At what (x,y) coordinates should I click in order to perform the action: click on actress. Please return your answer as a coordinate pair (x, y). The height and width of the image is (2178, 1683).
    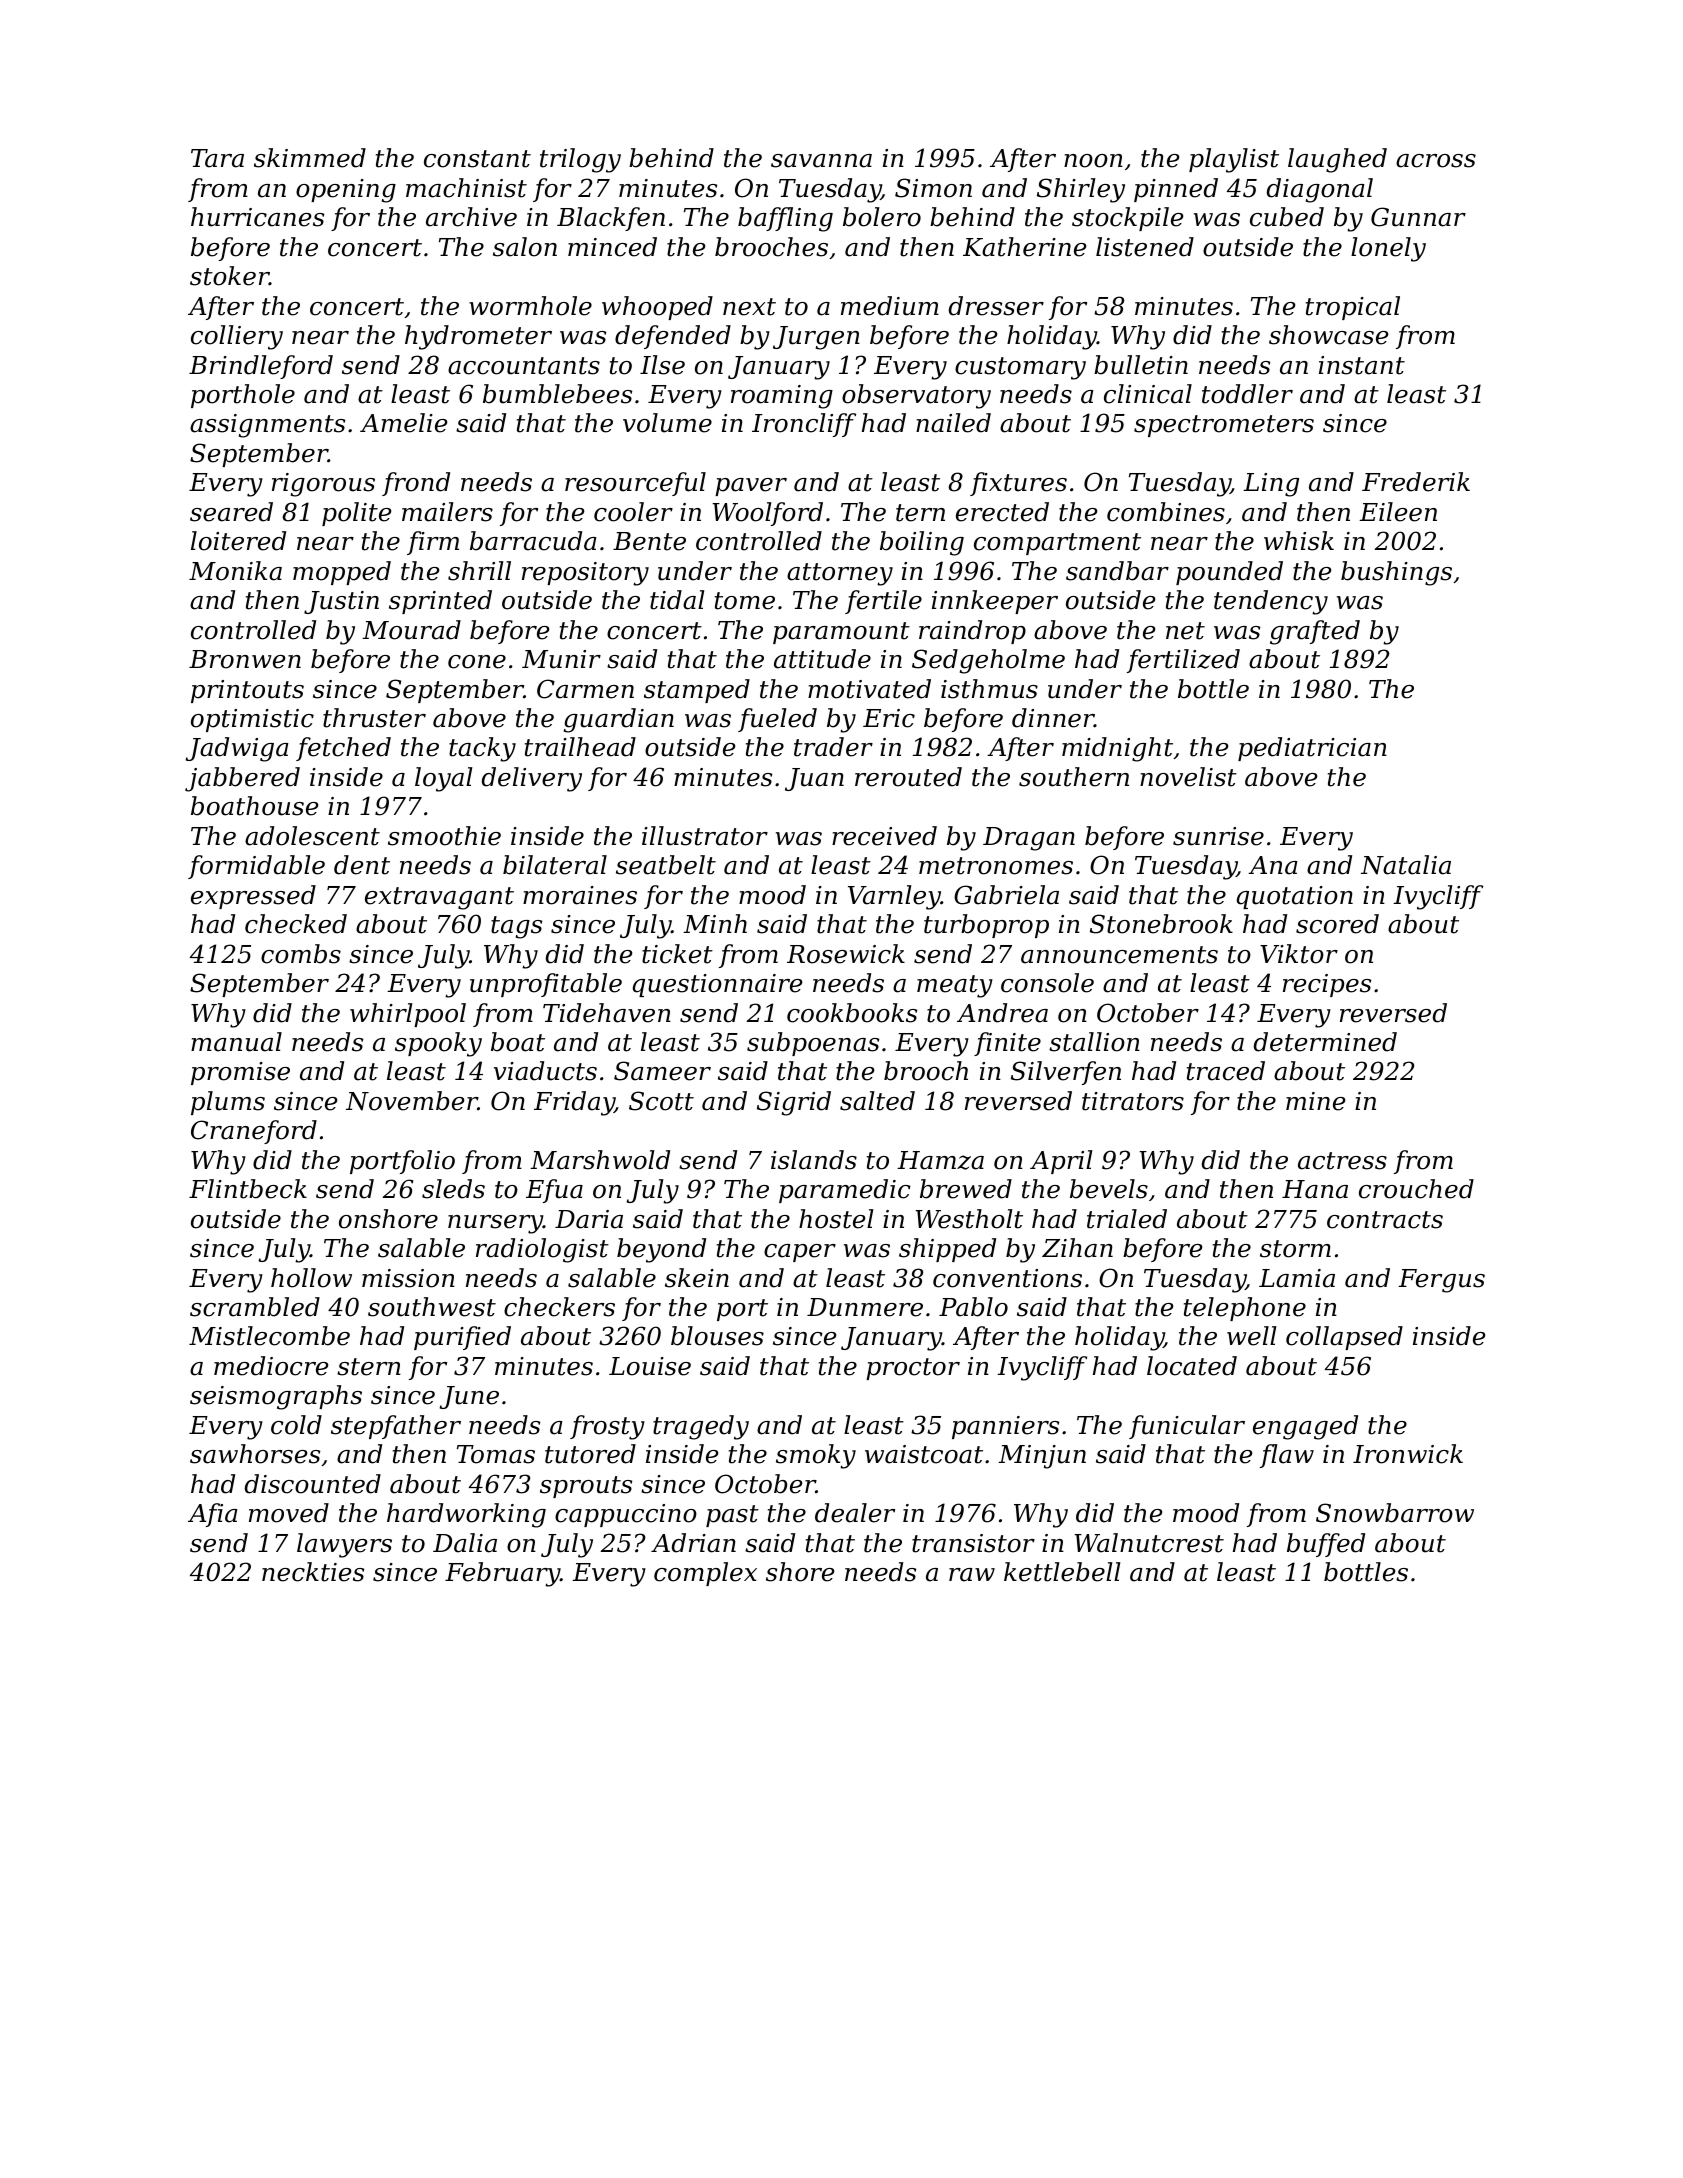
    Looking at the image, I should click on (1342, 1161).
